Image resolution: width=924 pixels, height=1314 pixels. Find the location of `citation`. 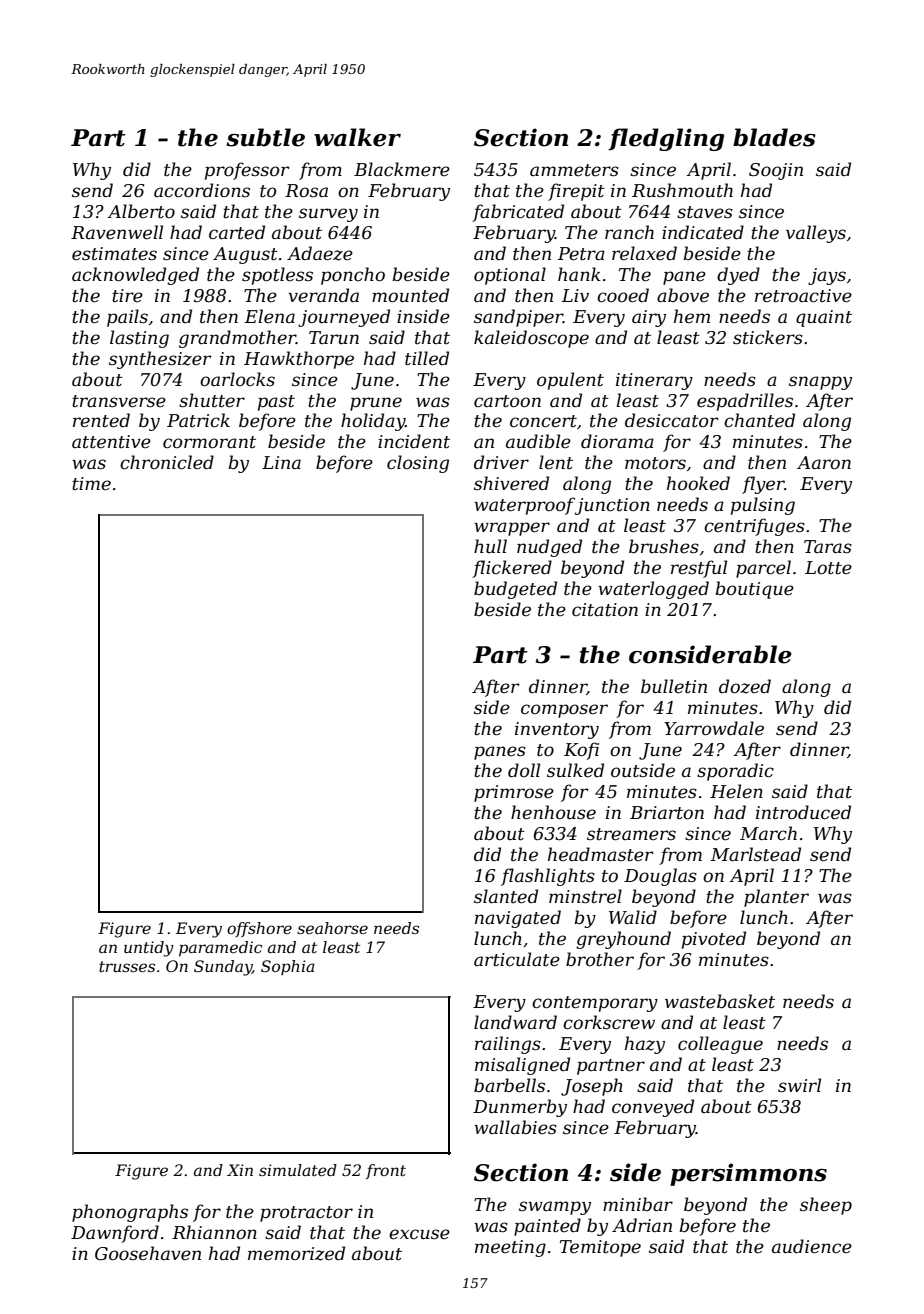

citation is located at coordinates (605, 609).
